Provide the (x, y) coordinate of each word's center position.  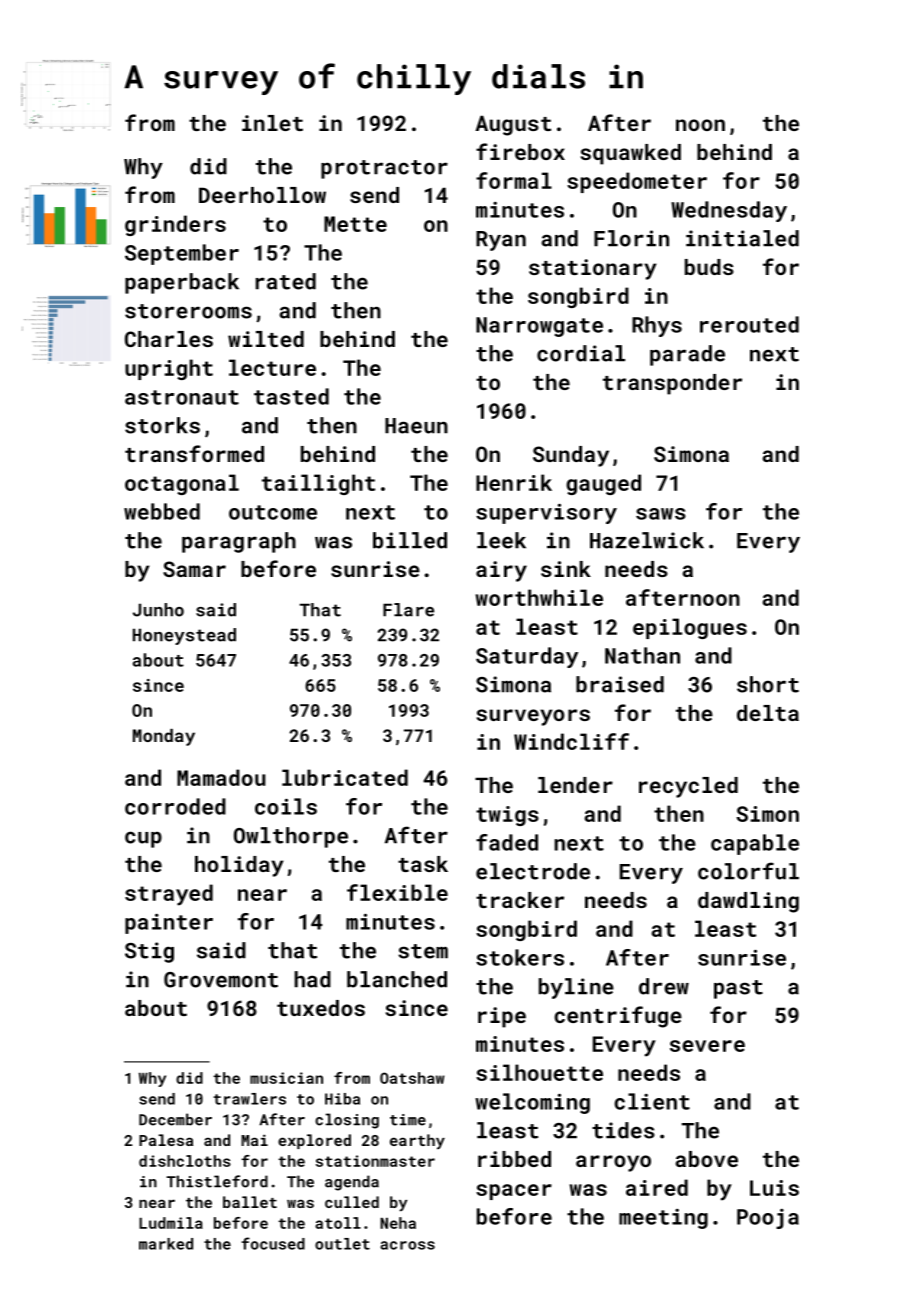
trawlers (249, 1099)
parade (687, 355)
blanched (397, 979)
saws (661, 514)
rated (286, 281)
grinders (175, 225)
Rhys (657, 326)
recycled (688, 787)
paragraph (239, 542)
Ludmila (171, 1223)
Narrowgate (539, 327)
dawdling (748, 902)
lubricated (345, 777)
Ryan (501, 241)
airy (501, 571)
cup (143, 839)
